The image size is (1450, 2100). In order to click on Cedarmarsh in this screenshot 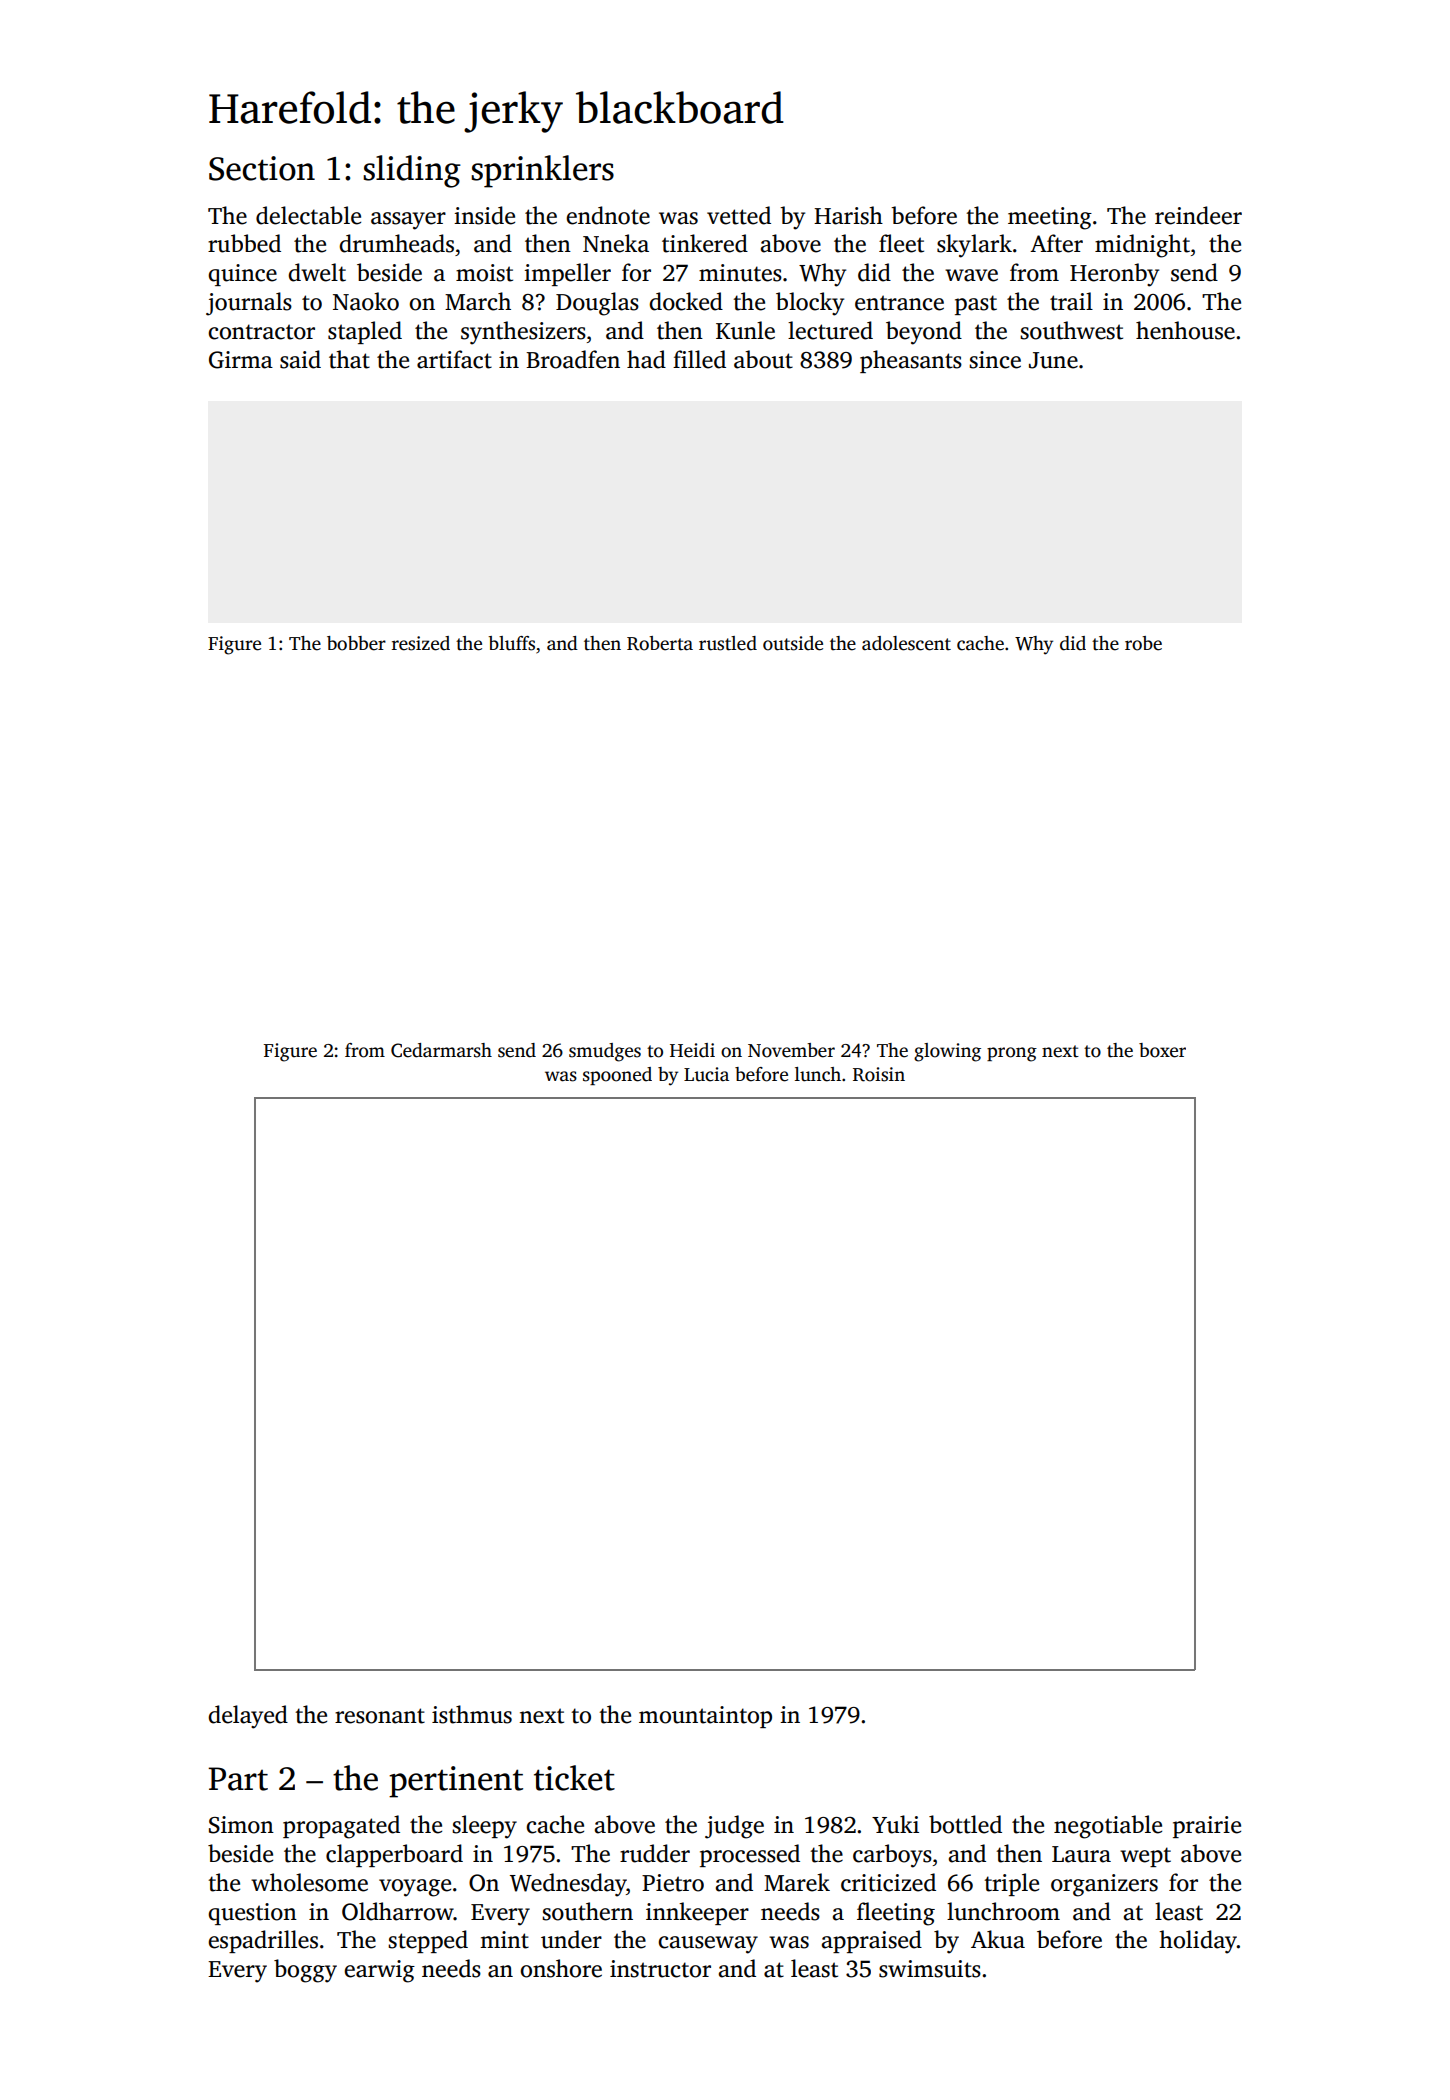, I will do `click(441, 1050)`.
